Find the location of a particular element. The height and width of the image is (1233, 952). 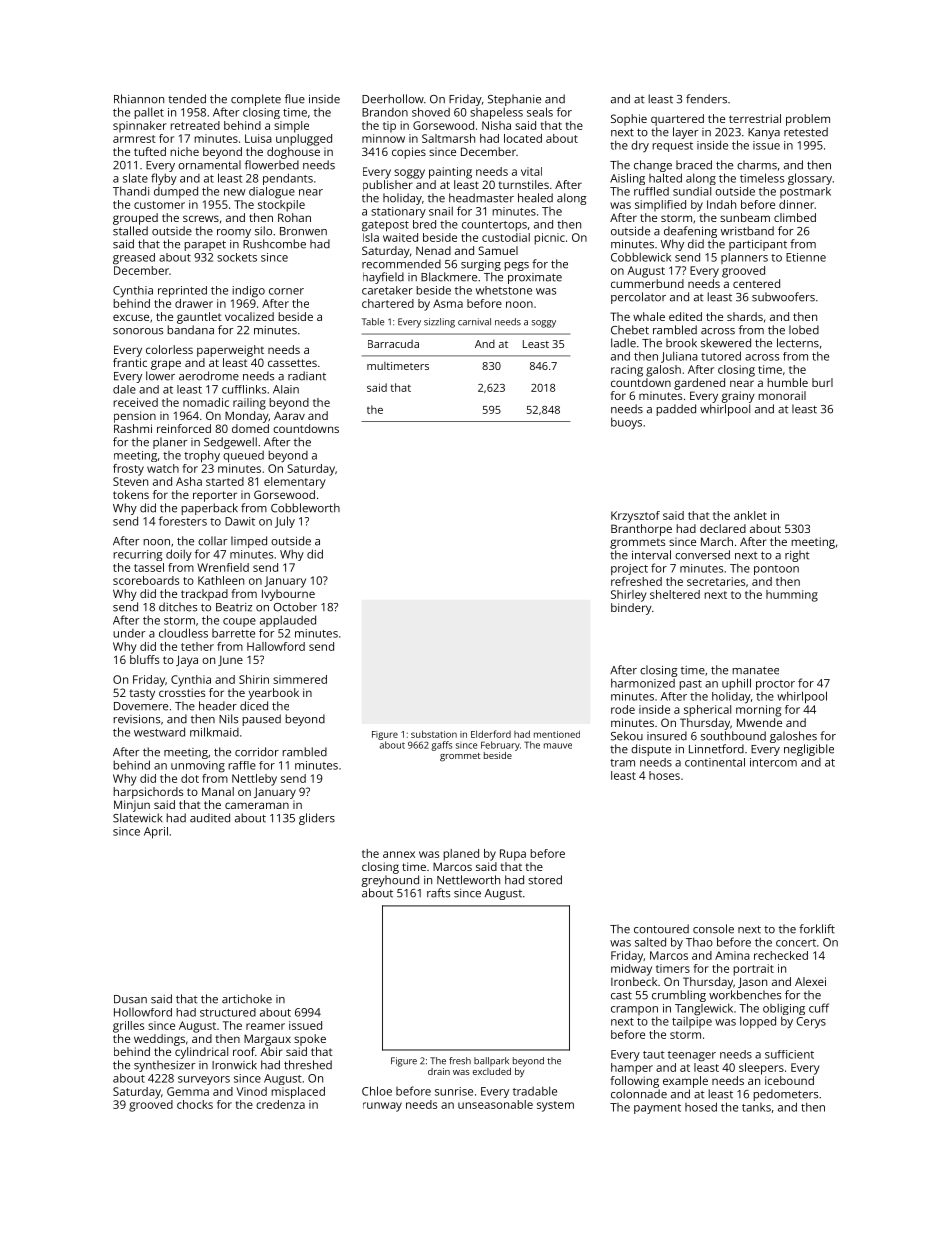

chocks is located at coordinates (195, 1104).
